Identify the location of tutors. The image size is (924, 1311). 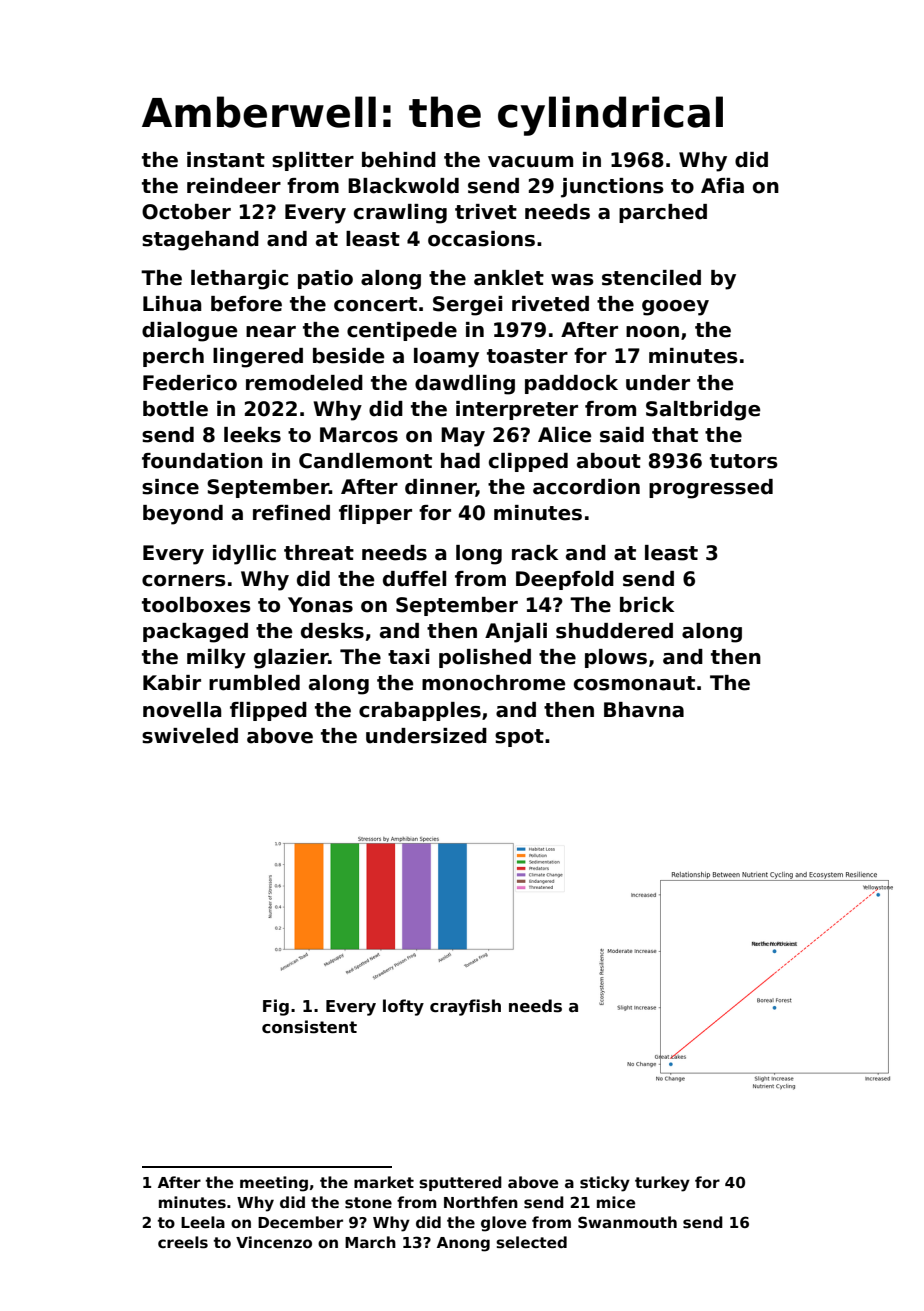
(744, 461).
